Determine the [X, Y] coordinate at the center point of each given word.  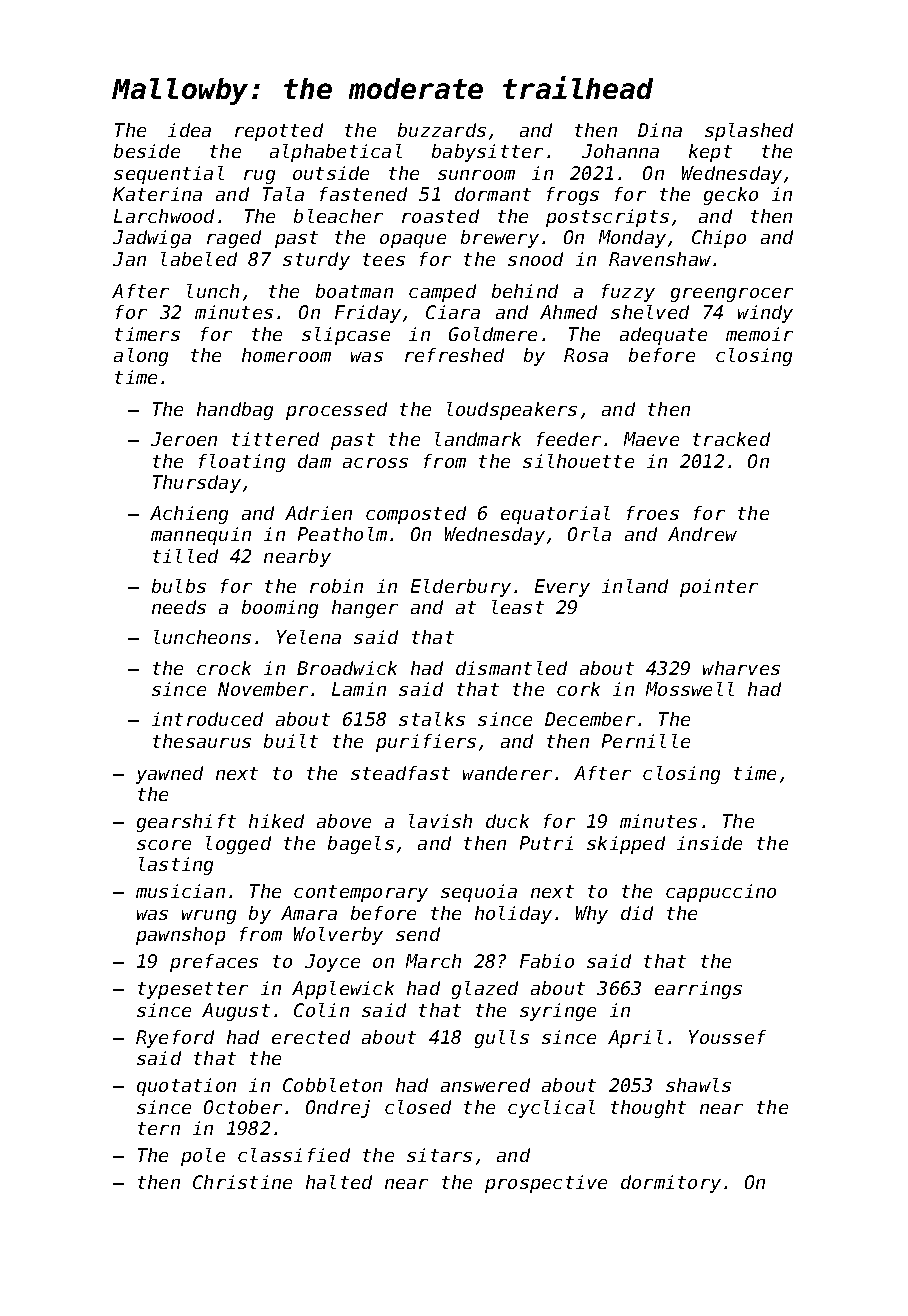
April [635, 1039]
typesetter [193, 990]
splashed [749, 132]
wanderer [507, 773]
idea [189, 130]
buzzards [442, 130]
